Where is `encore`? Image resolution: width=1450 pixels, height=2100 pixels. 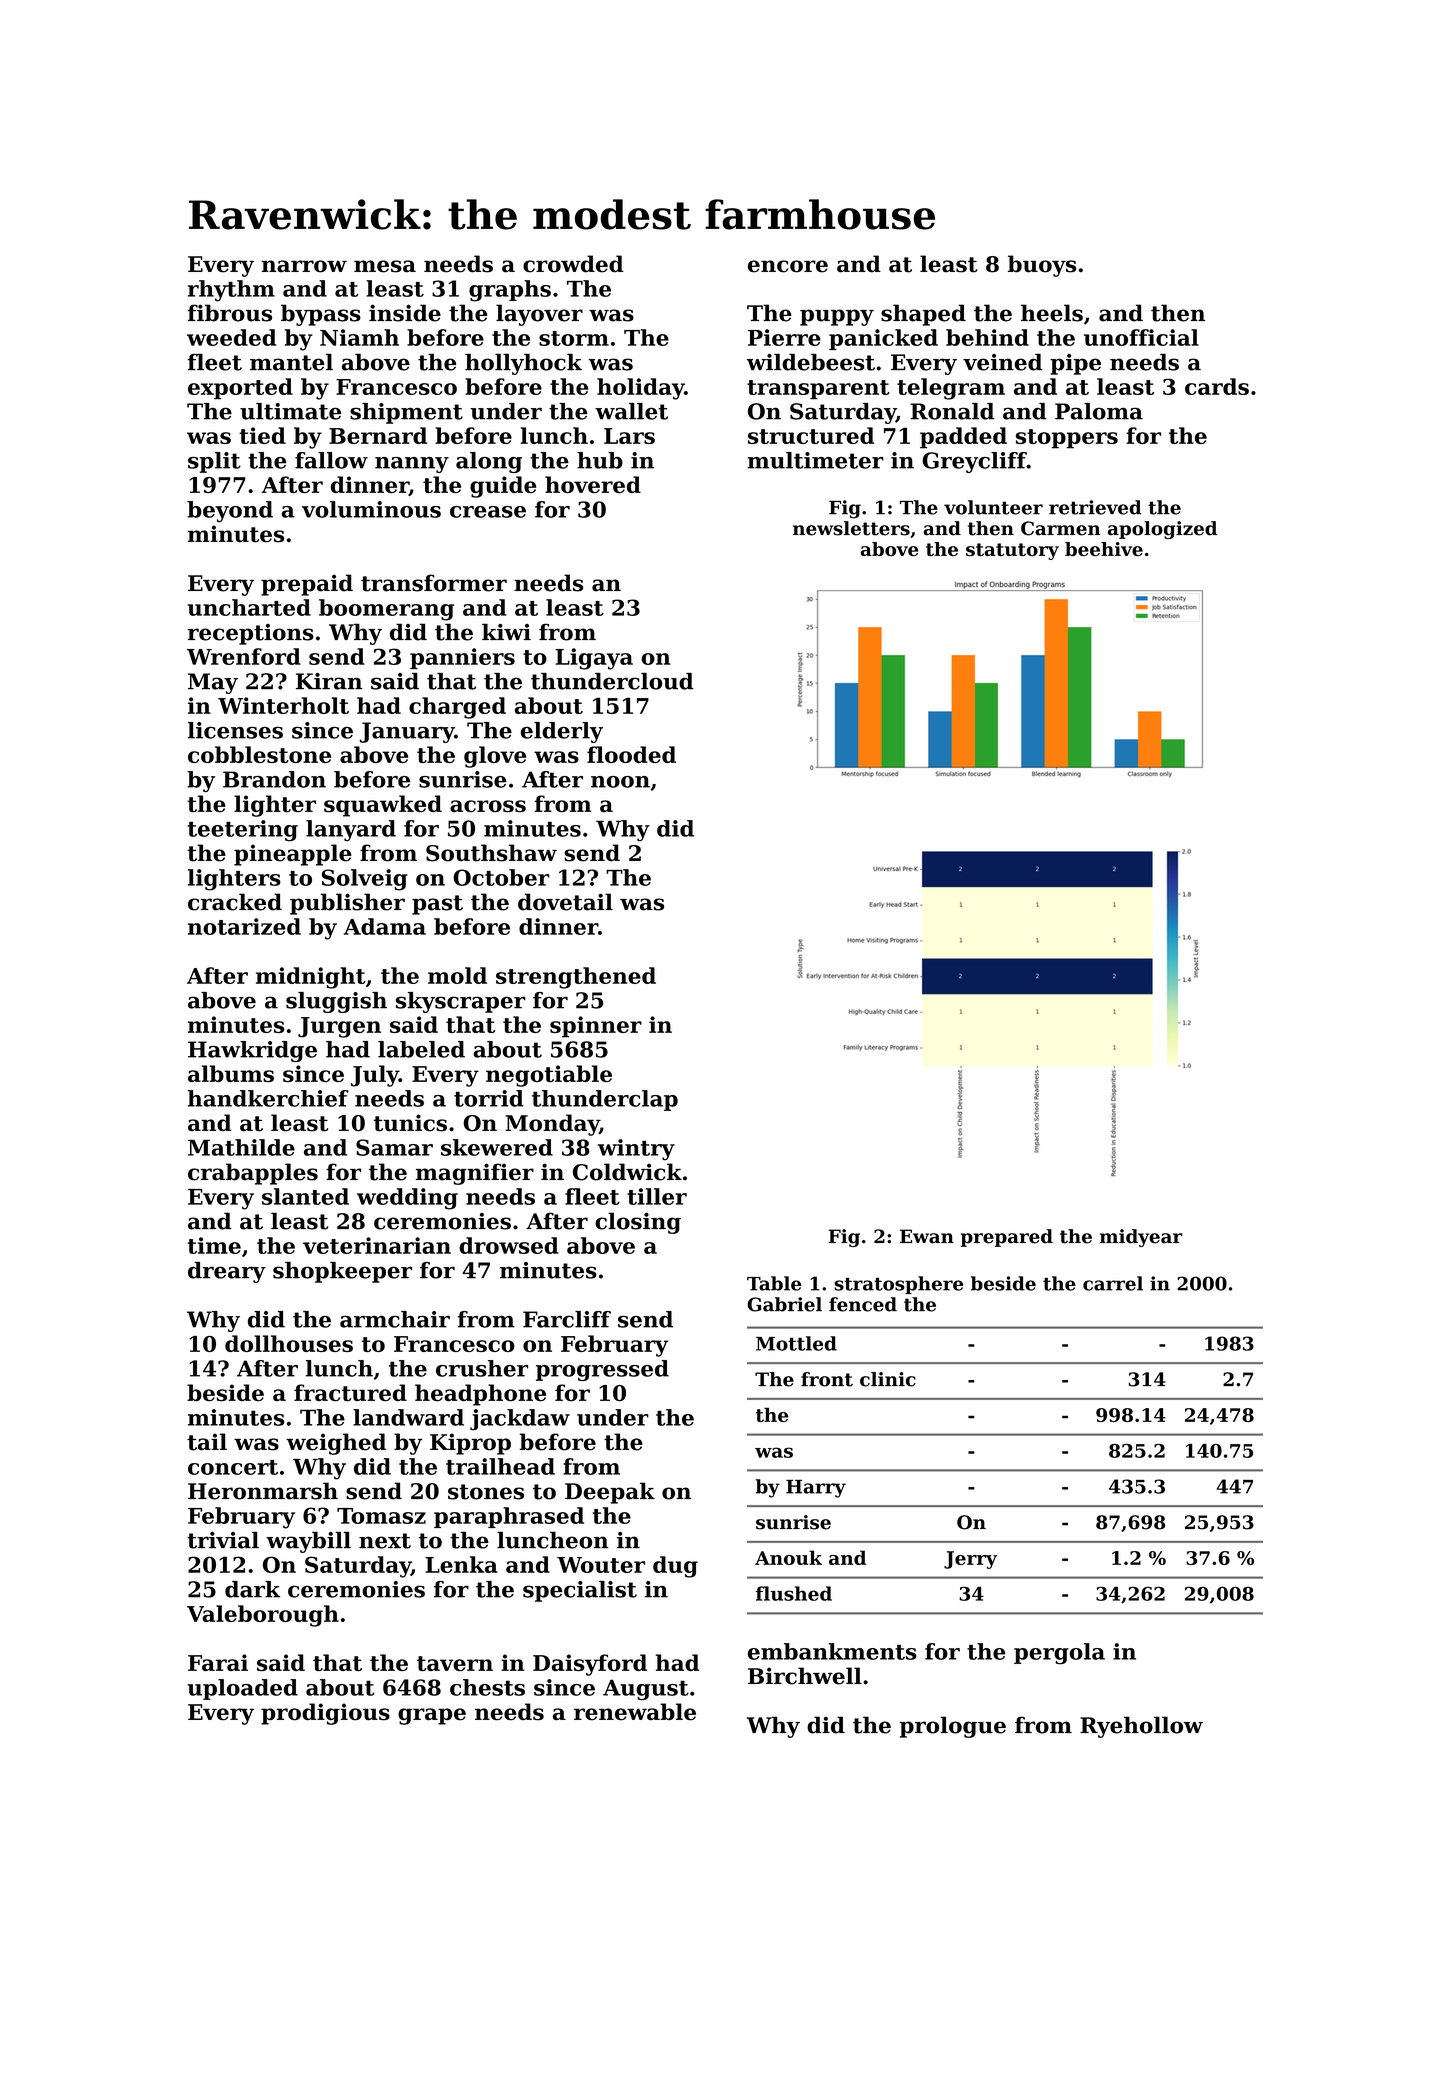
encore is located at coordinates (788, 266).
